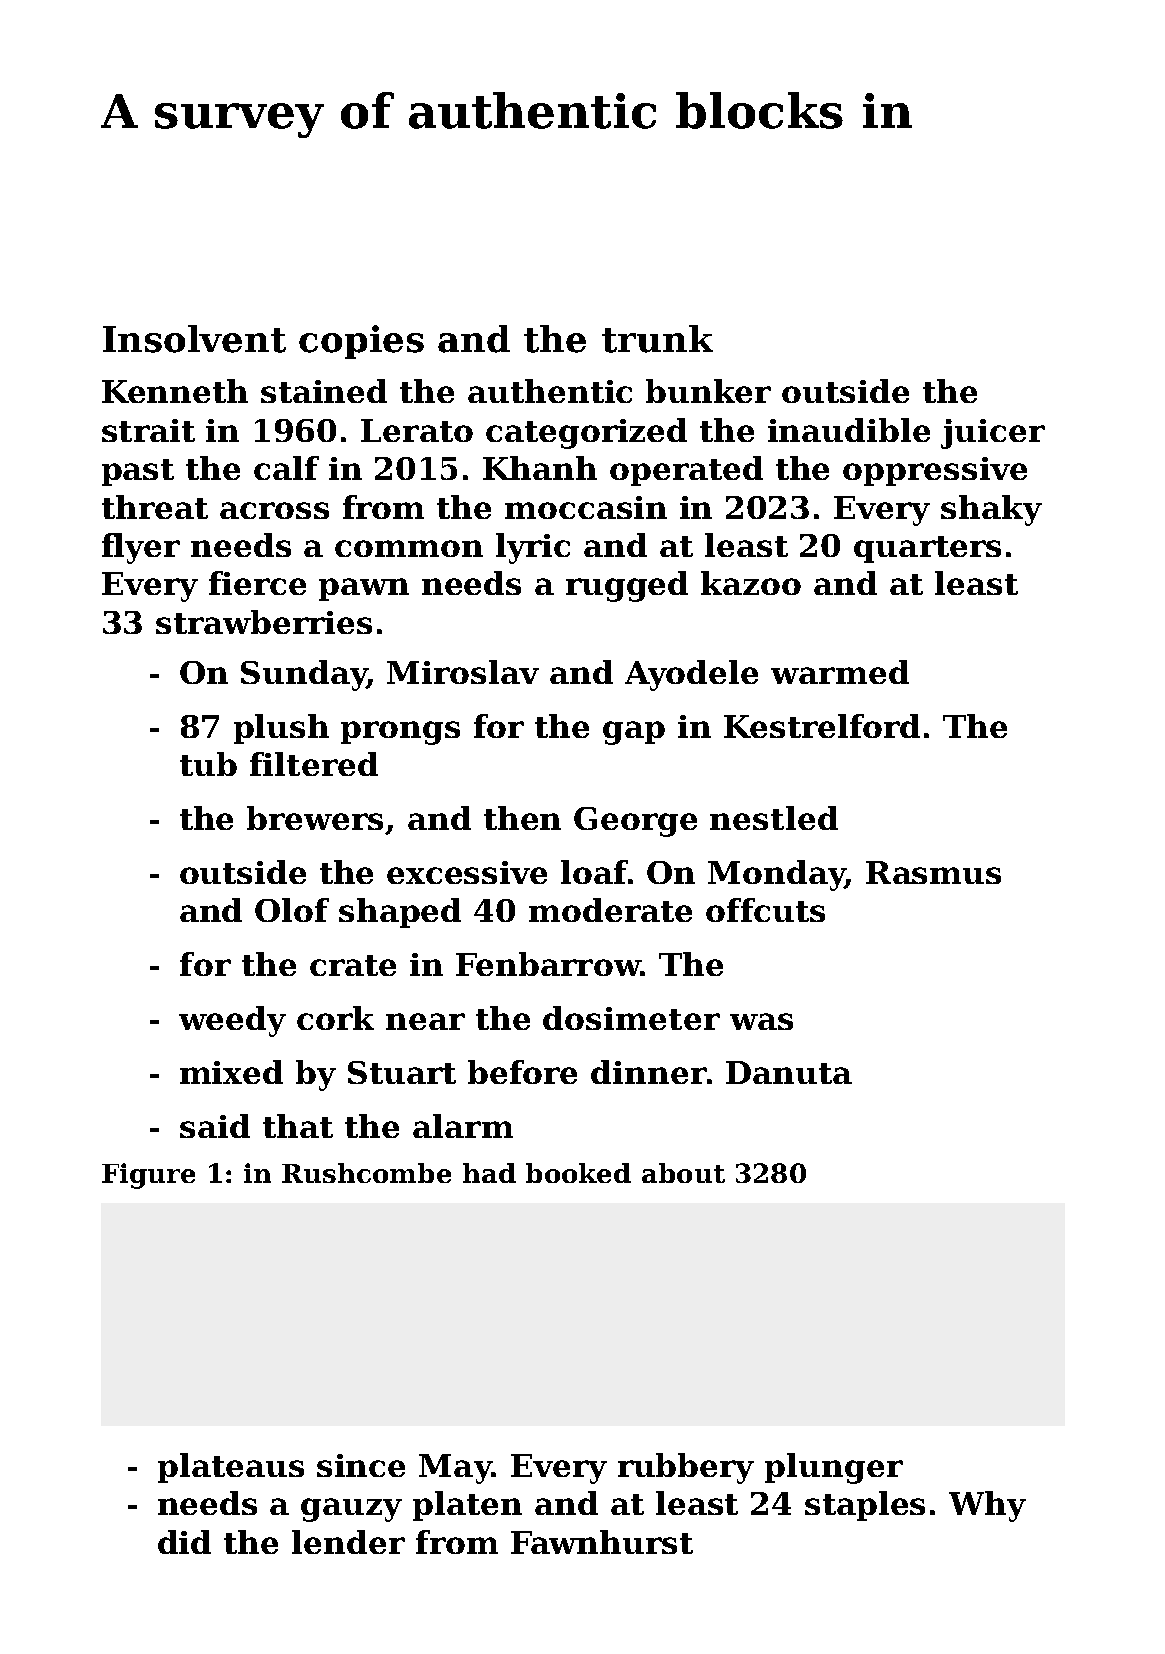  Describe the element at coordinates (184, 1542) in the image. I see `did` at that location.
